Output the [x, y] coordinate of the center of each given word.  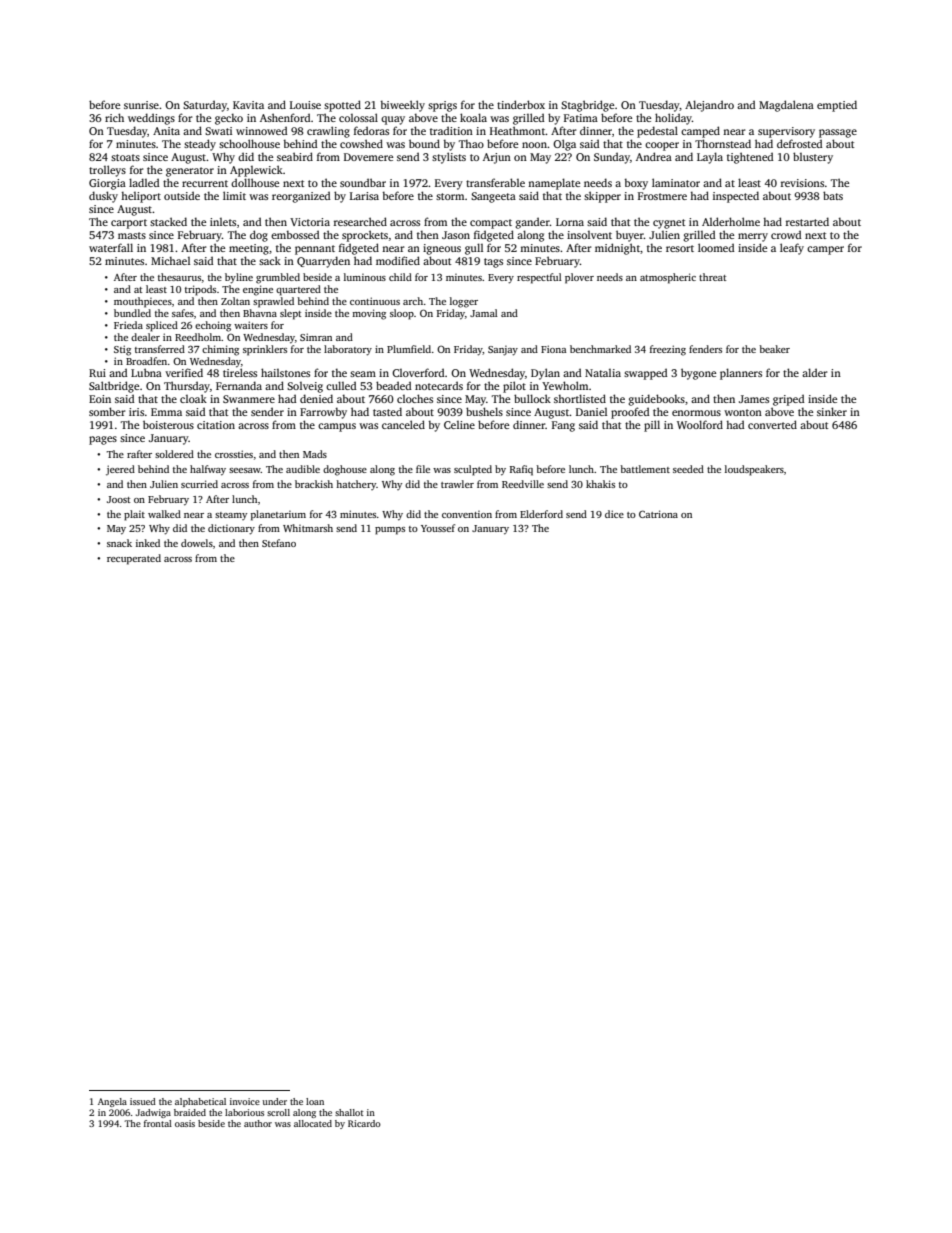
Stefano [279, 543]
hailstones [285, 372]
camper [825, 250]
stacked [168, 221]
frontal [158, 1123]
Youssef [438, 528]
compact [491, 224]
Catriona [658, 514]
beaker [775, 349]
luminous [365, 277]
